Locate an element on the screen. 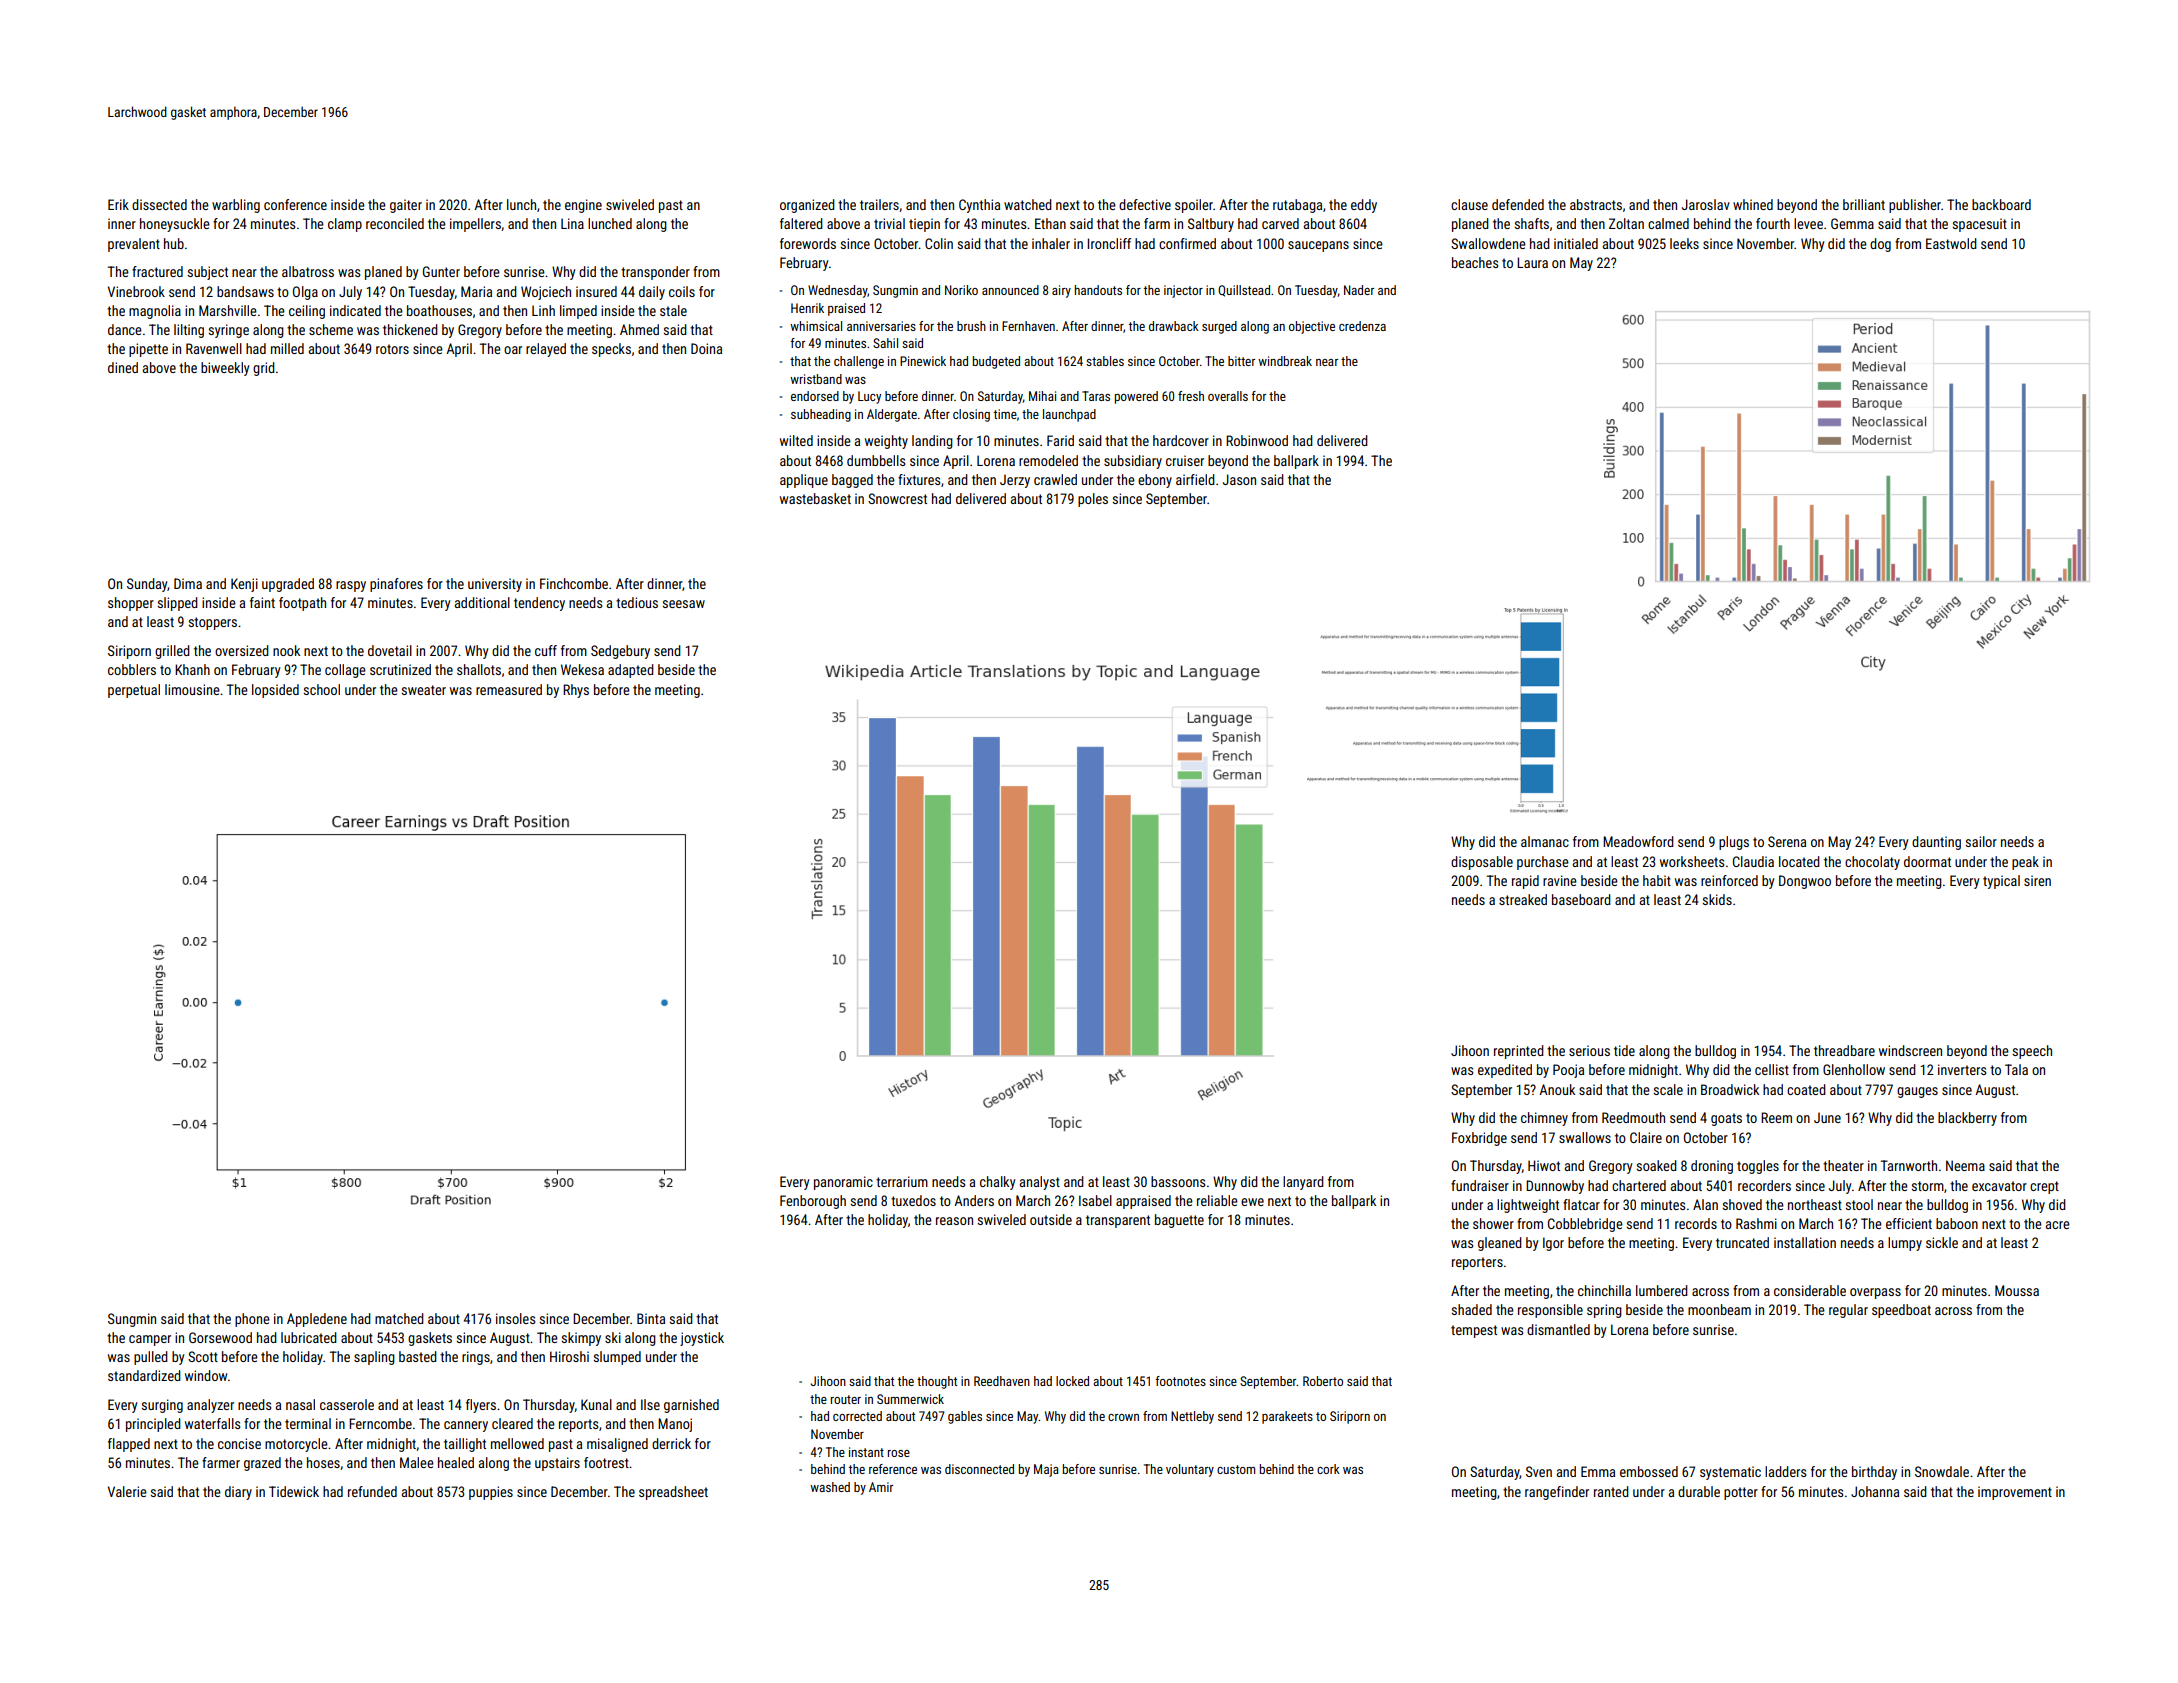 This screenshot has width=2178, height=1683. airfield is located at coordinates (1195, 479).
